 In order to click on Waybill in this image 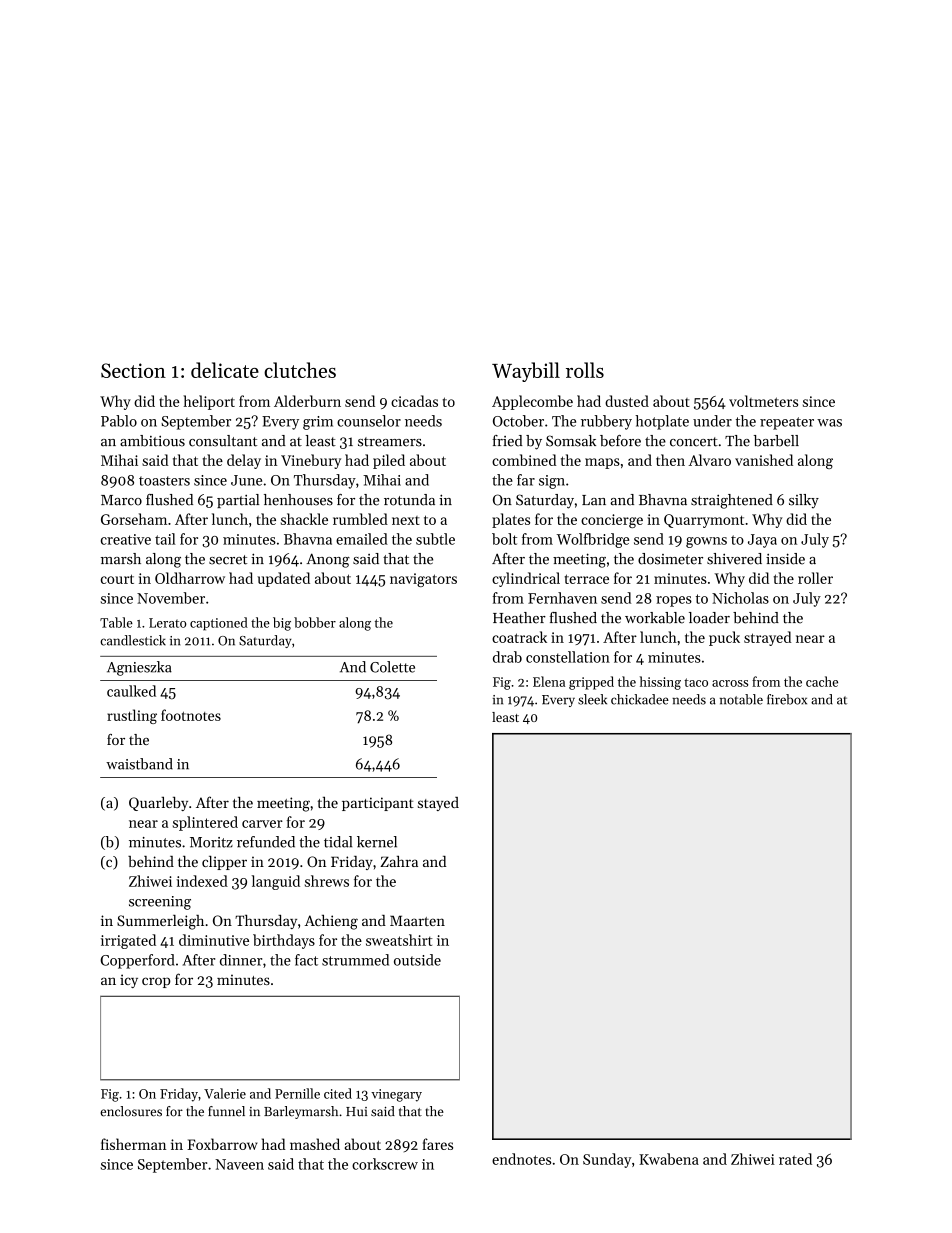, I will do `click(526, 372)`.
